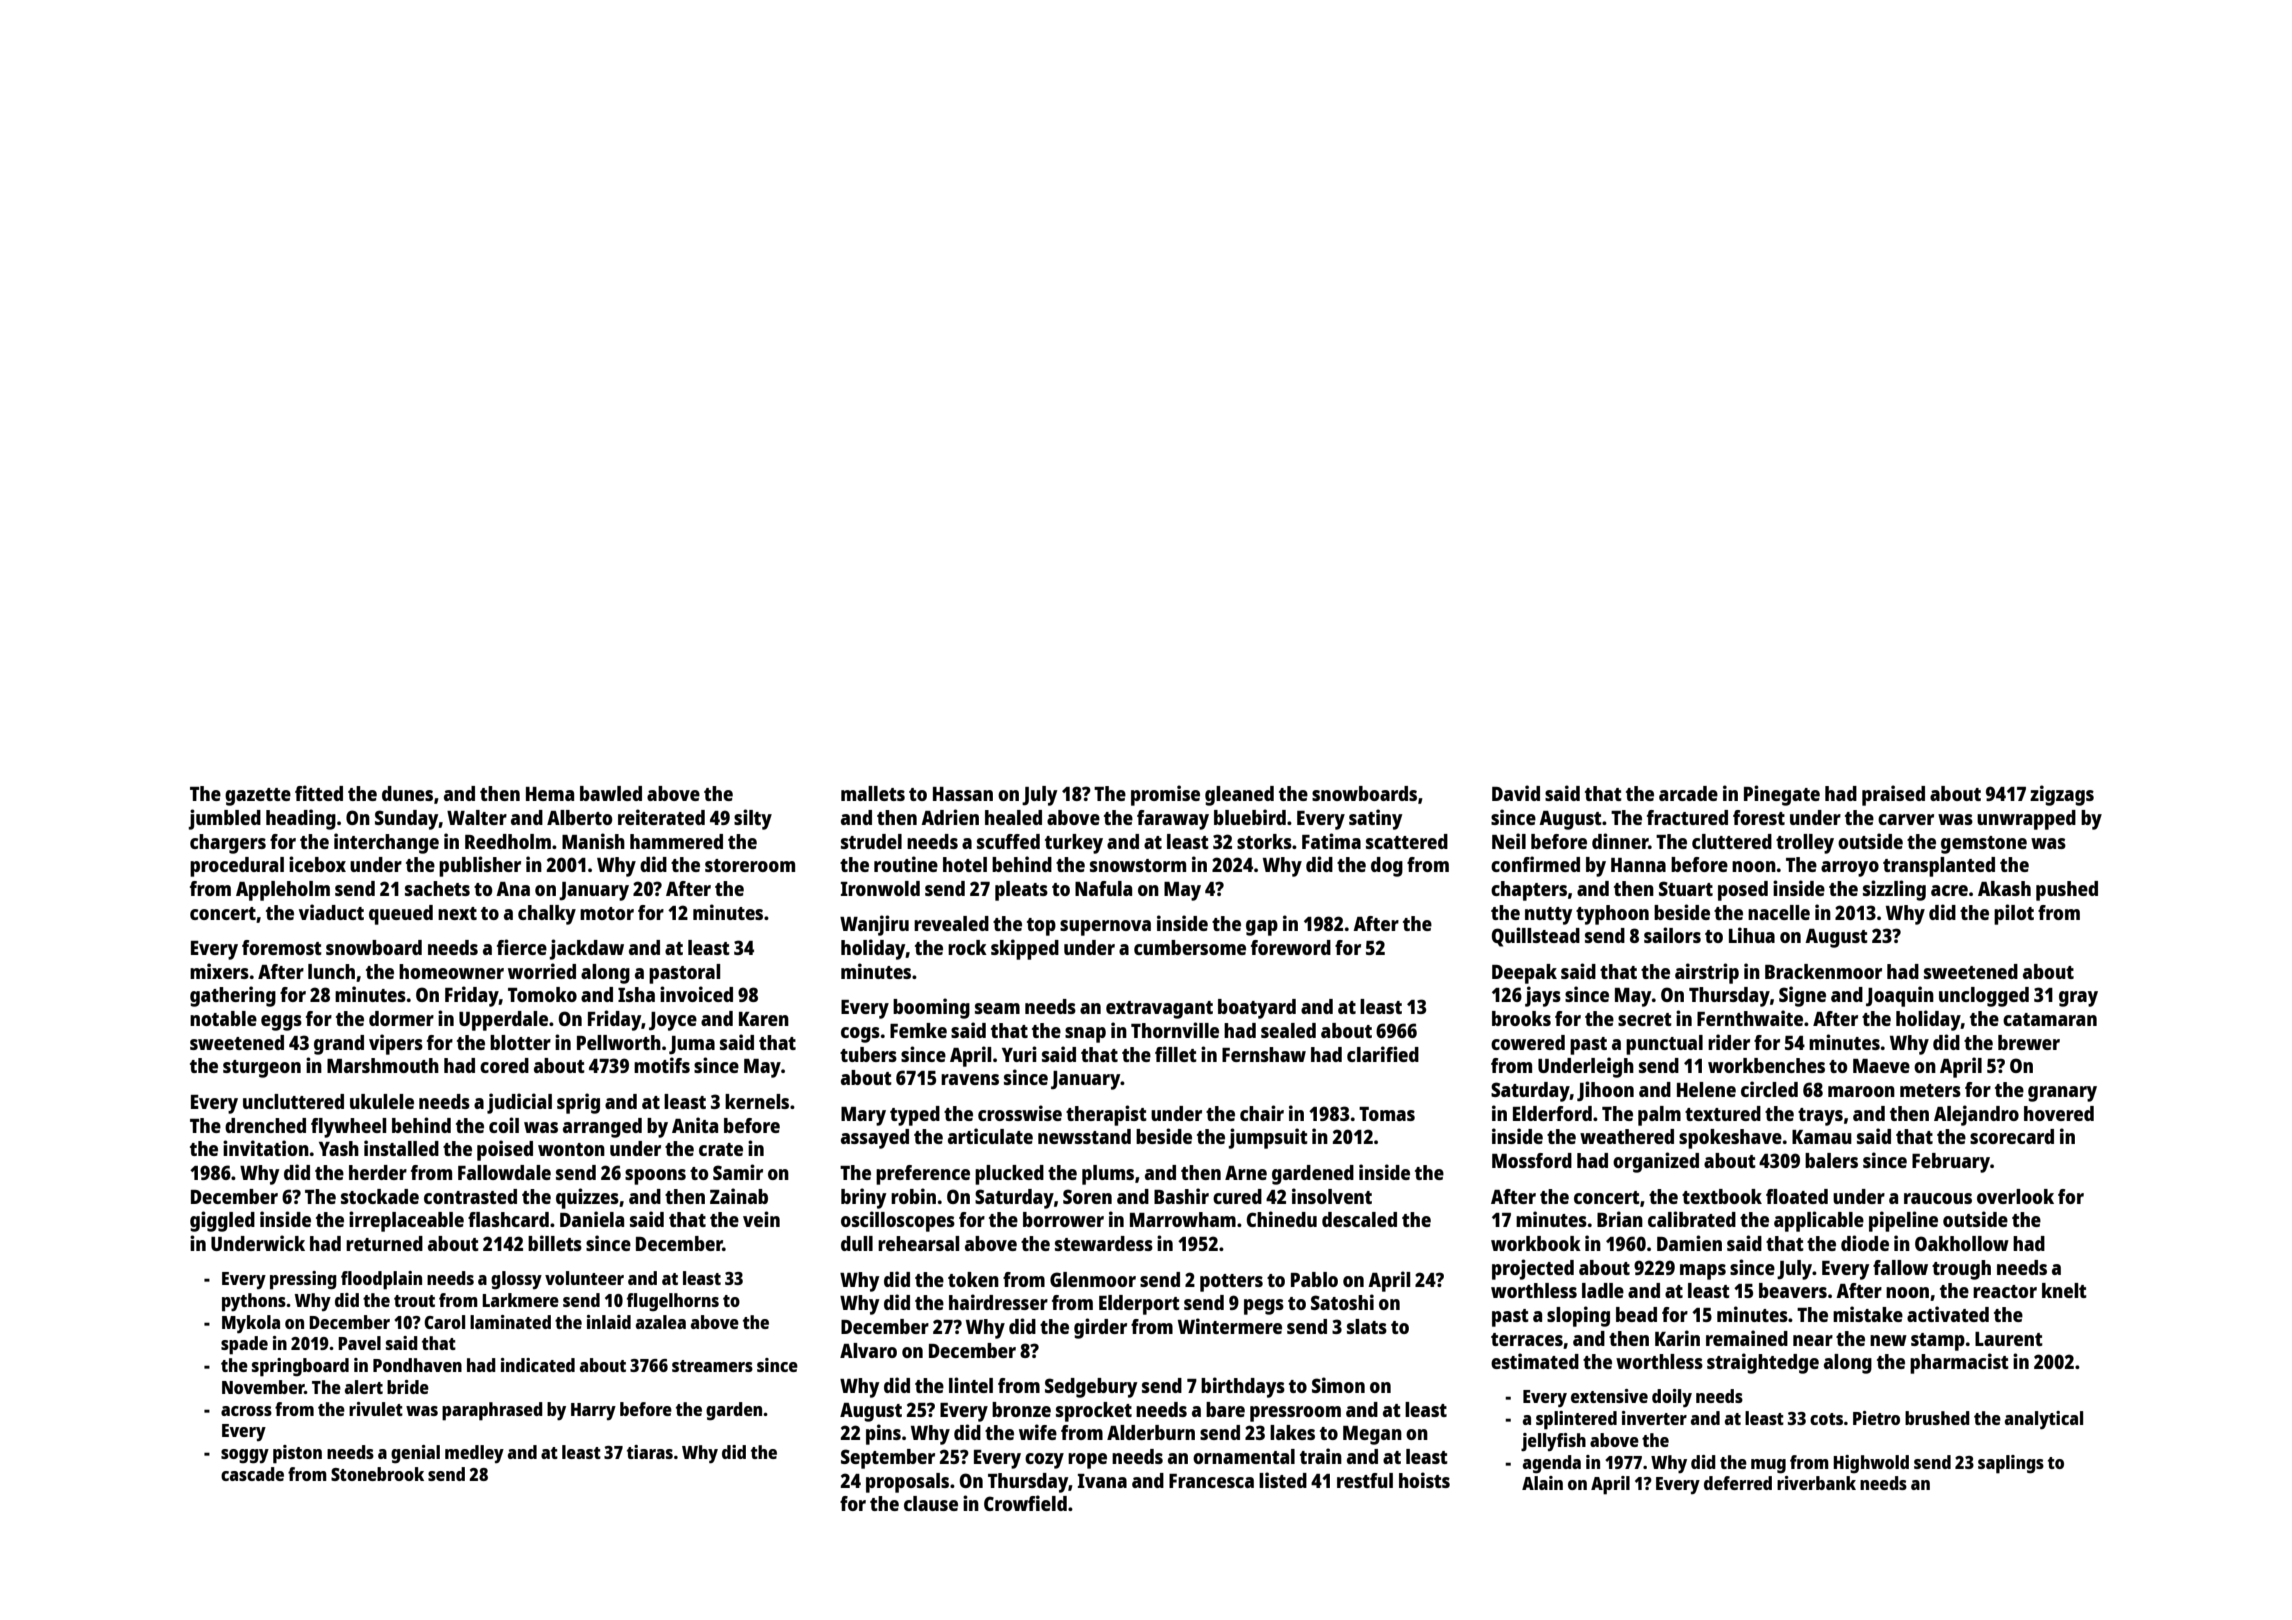 This screenshot has height=1620, width=2292. What do you see at coordinates (339, 1045) in the screenshot?
I see `grand` at bounding box center [339, 1045].
